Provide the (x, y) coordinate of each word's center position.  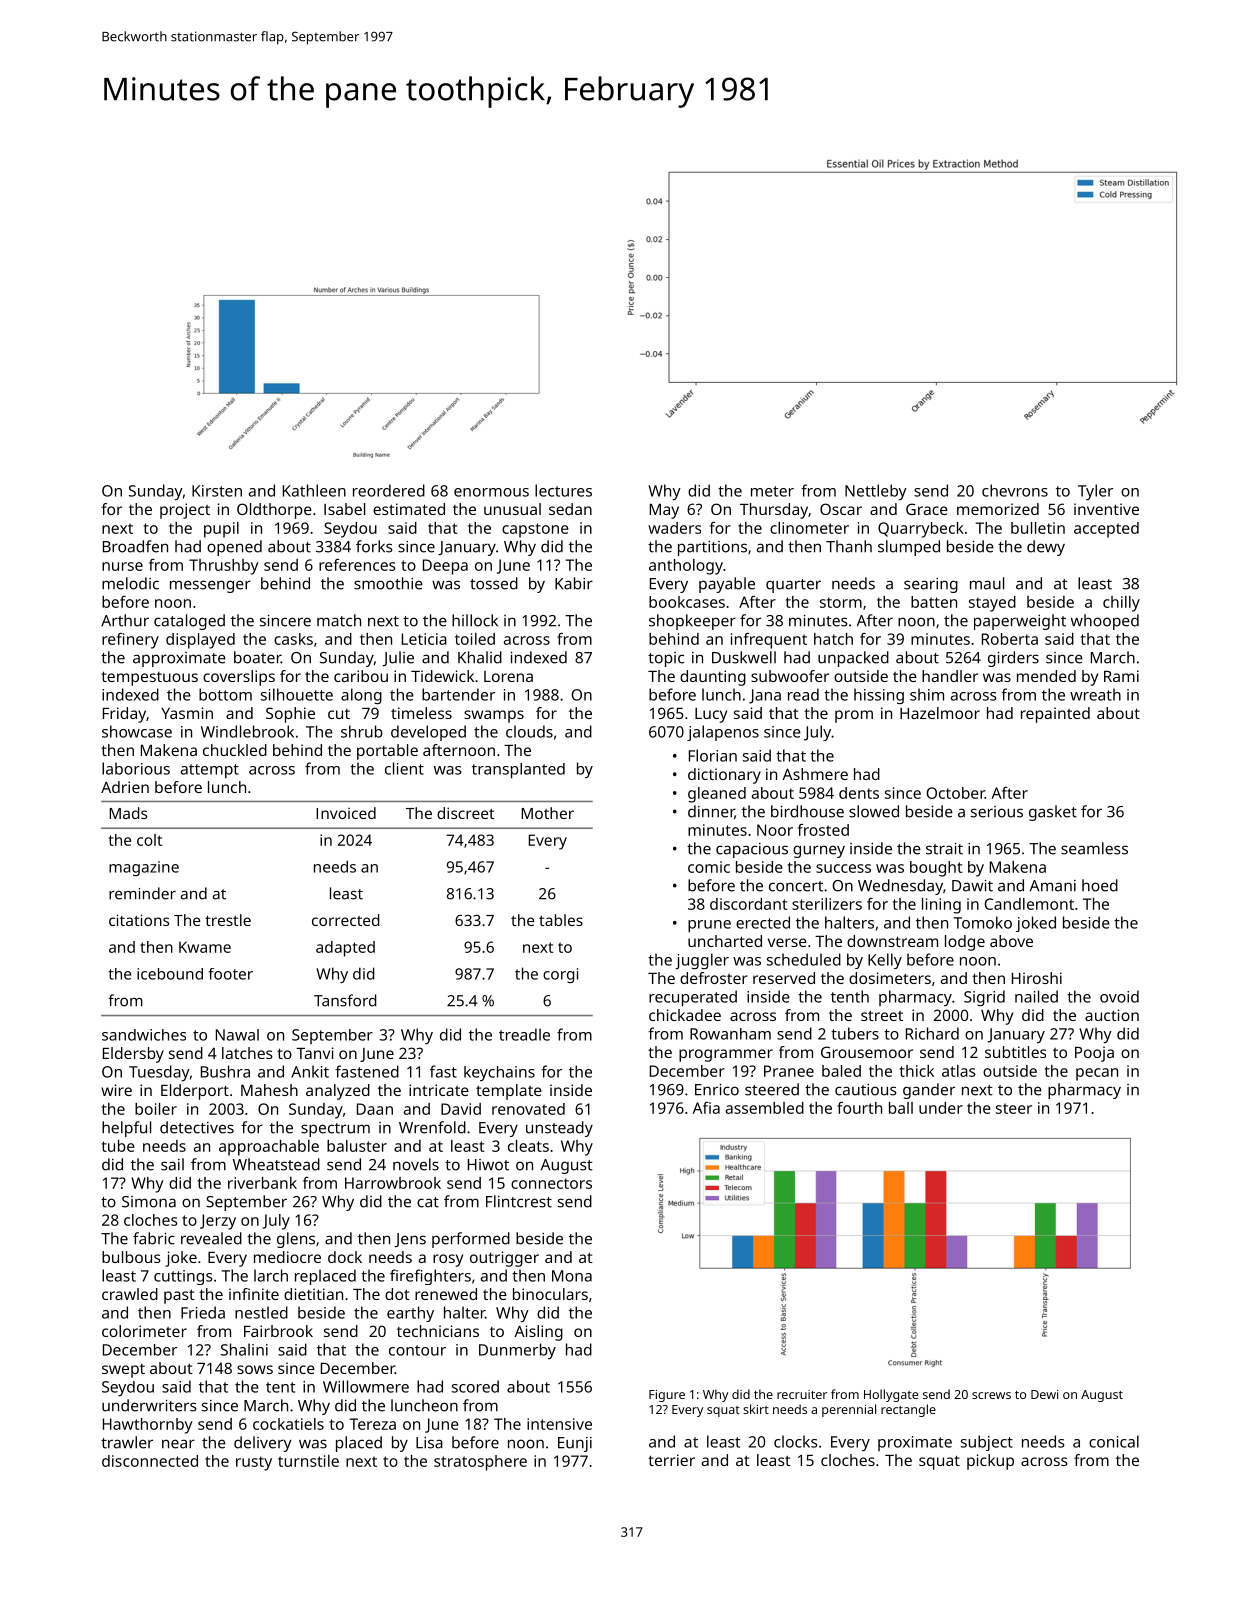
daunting (713, 678)
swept (123, 1371)
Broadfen (135, 546)
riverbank (262, 1183)
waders (674, 528)
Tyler (1095, 492)
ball (901, 1108)
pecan (1097, 1074)
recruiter (802, 1394)
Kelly (885, 961)
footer (230, 974)
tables (561, 920)
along (361, 696)
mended (1046, 676)
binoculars (550, 1294)
